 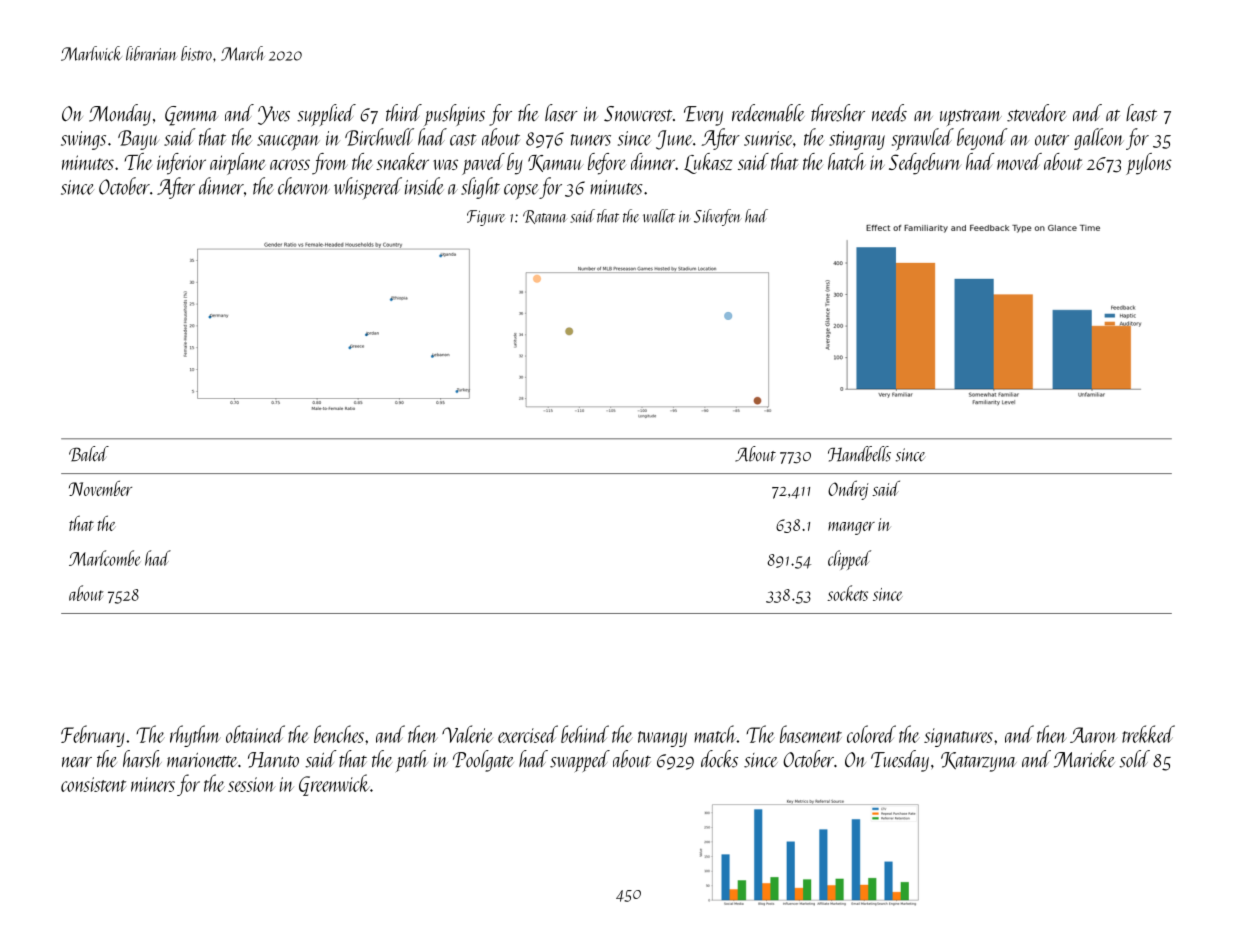 What do you see at coordinates (889, 113) in the screenshot?
I see `needs` at bounding box center [889, 113].
